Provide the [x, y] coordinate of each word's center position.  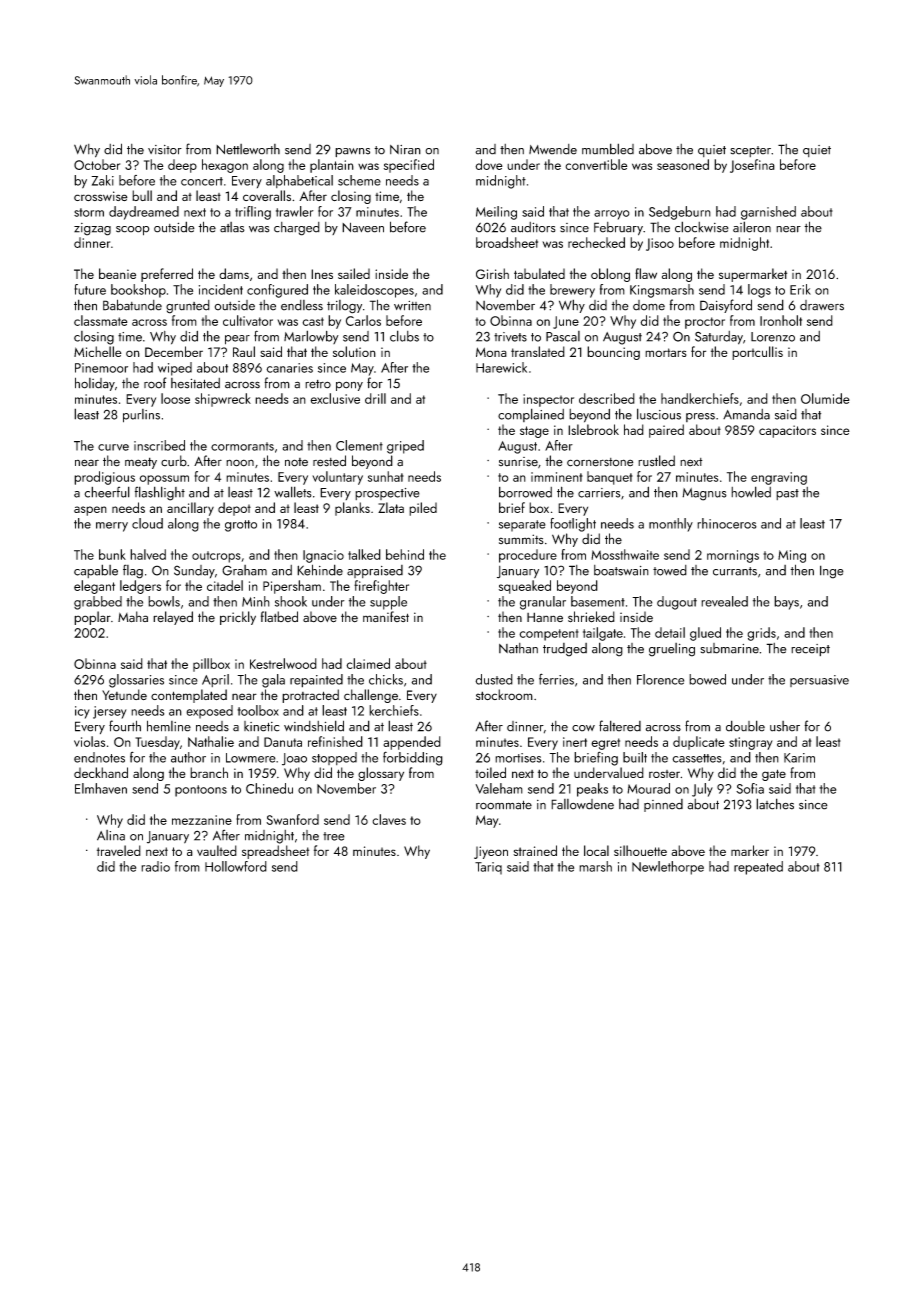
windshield [314, 726]
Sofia [750, 788]
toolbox [258, 710]
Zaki [102, 180]
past [787, 494]
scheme [359, 180]
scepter [750, 151]
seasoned [683, 164]
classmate [101, 320]
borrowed [525, 492]
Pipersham [292, 587]
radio [155, 866]
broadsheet [507, 242]
